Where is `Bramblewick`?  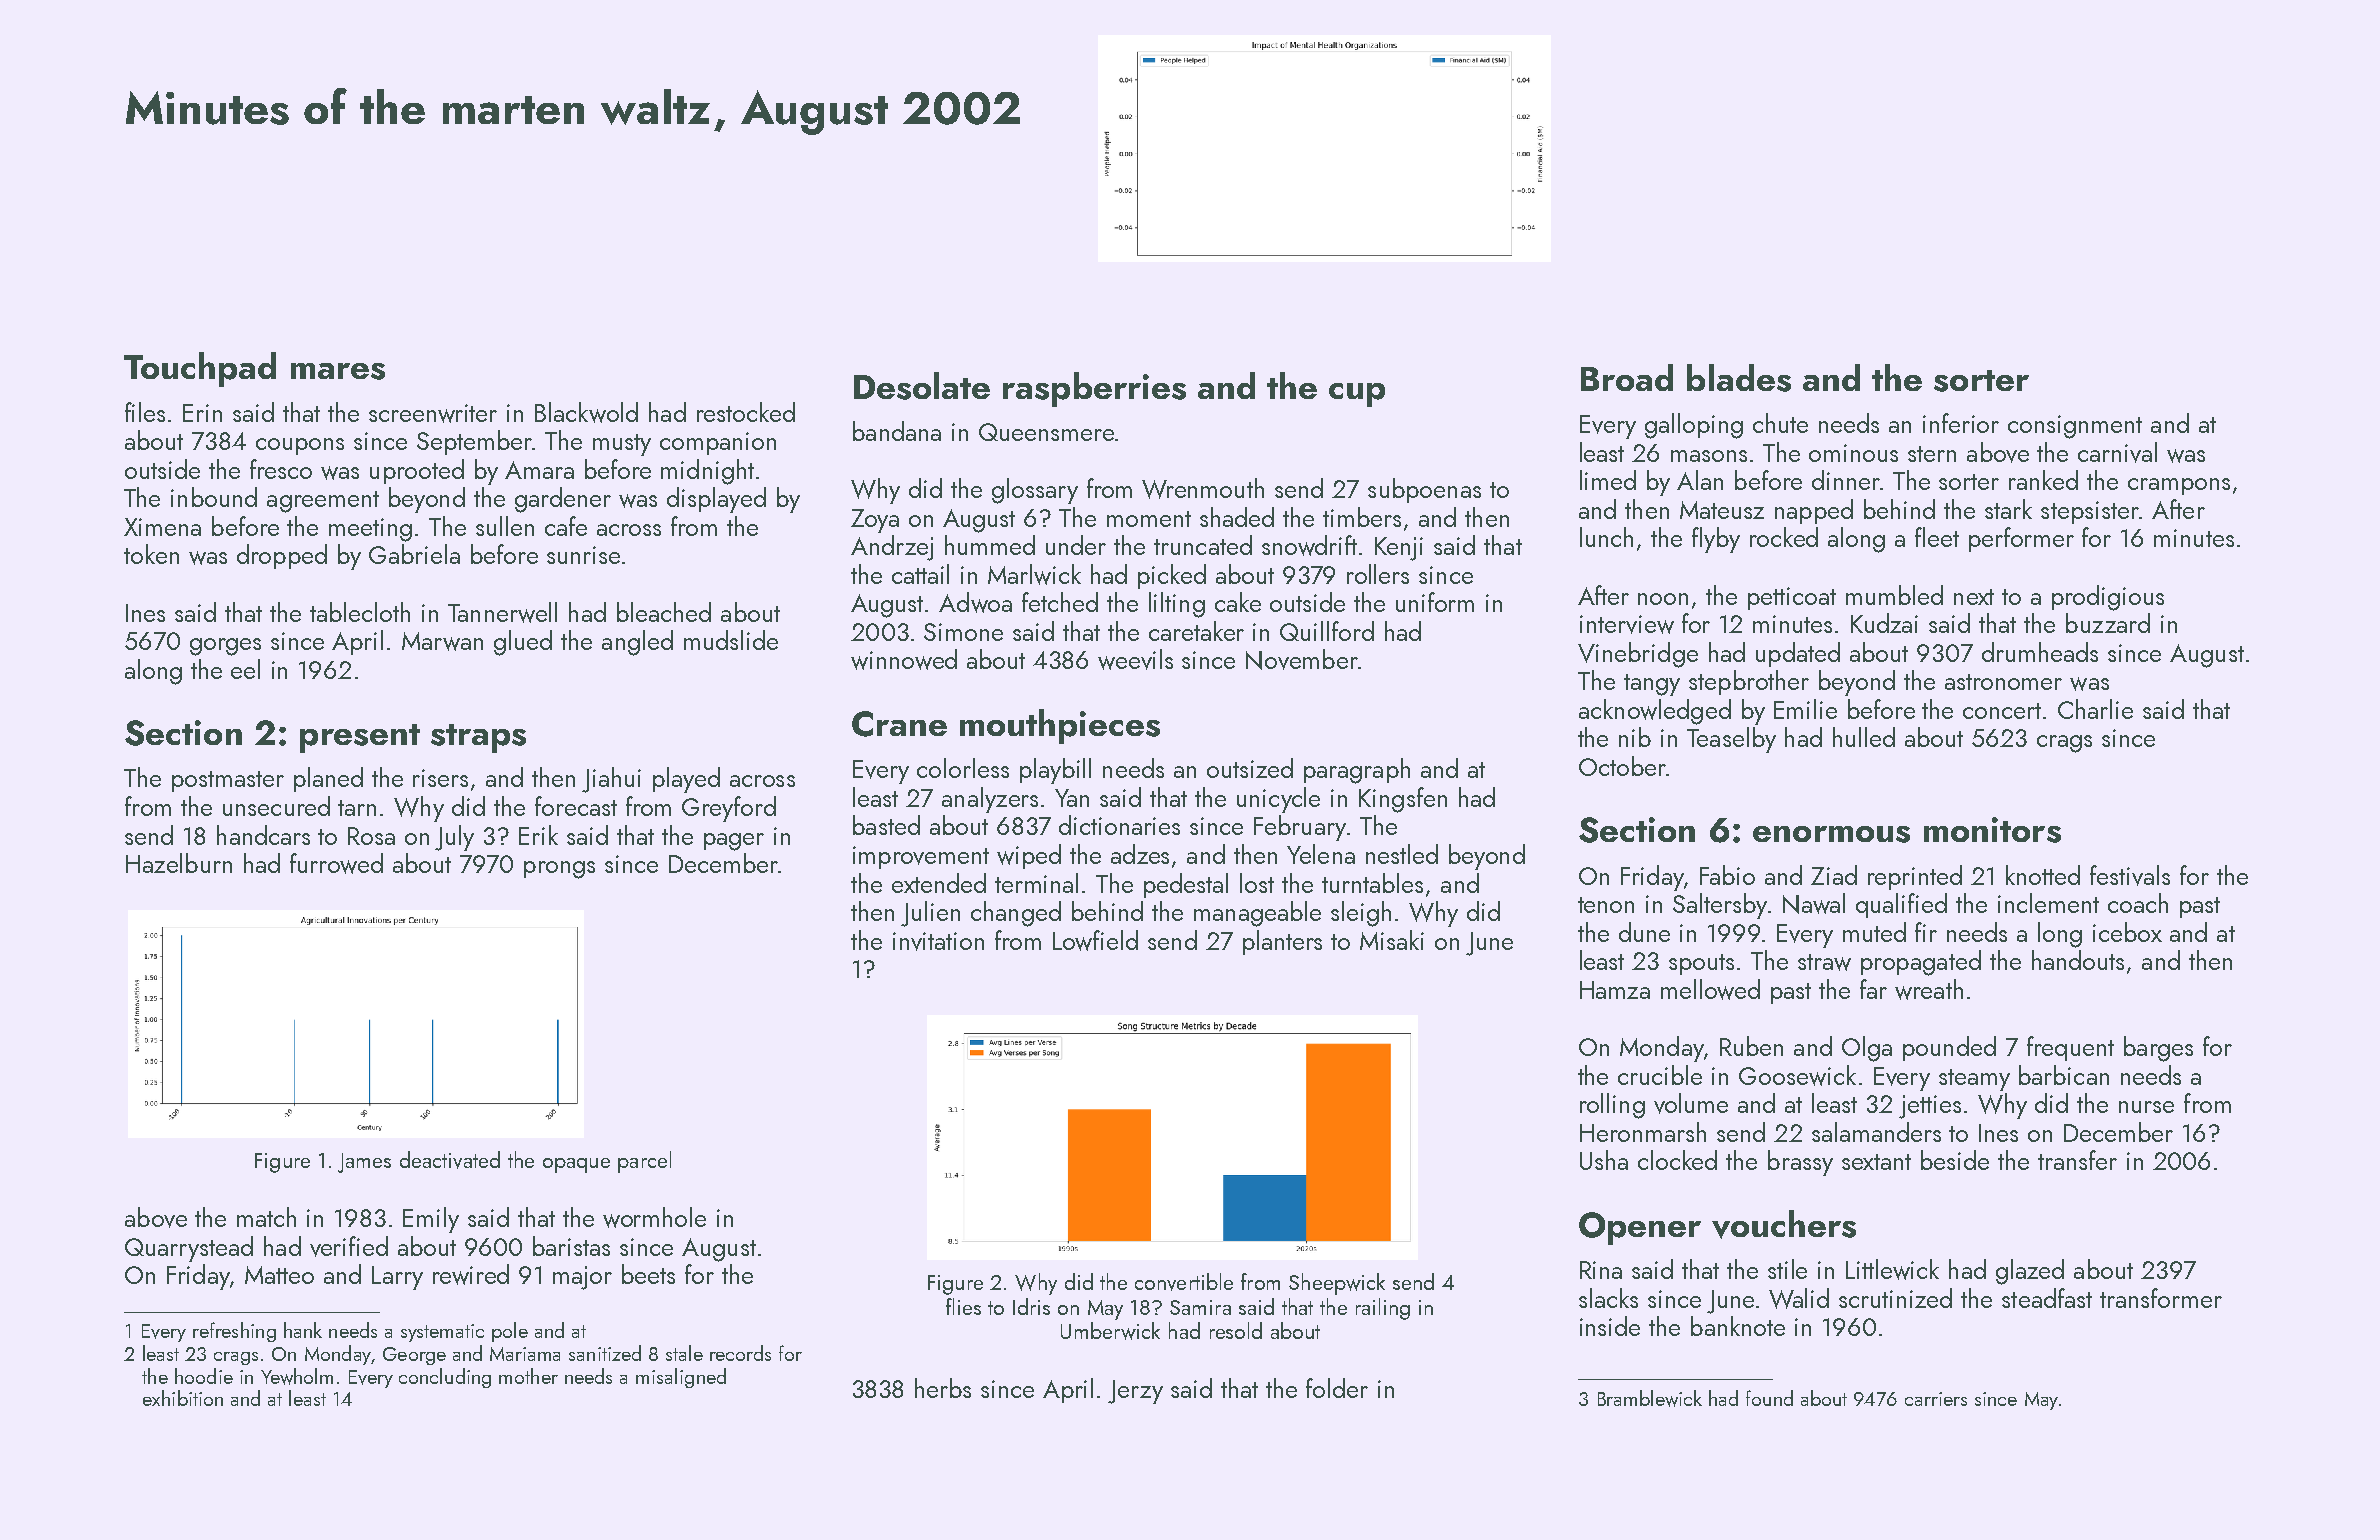
Bramblewick is located at coordinates (1650, 1398).
